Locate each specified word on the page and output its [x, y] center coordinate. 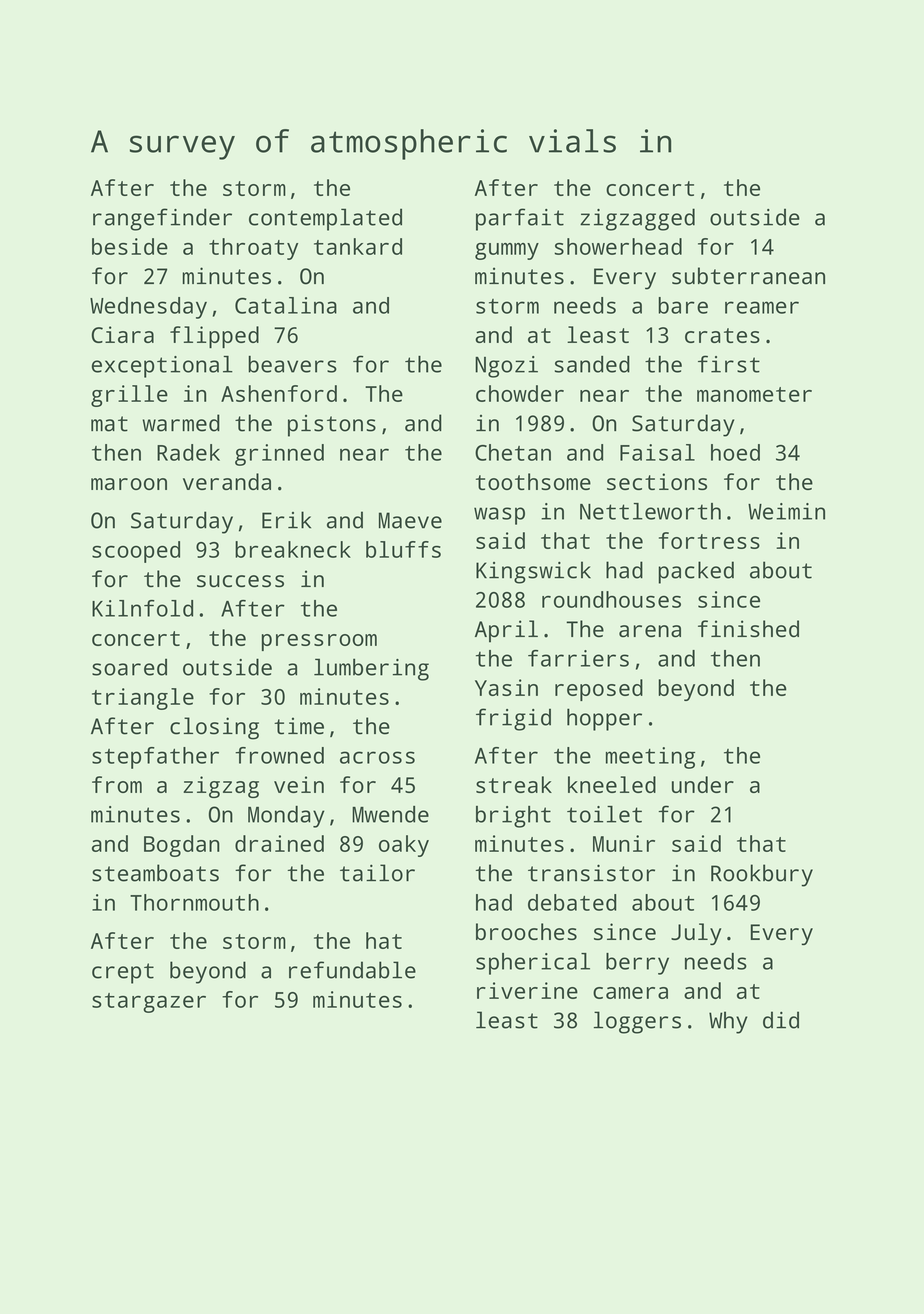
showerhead [618, 246]
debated [572, 902]
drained [279, 843]
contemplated [325, 219]
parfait [520, 219]
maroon [129, 484]
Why [728, 1022]
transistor [591, 873]
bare [683, 305]
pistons [332, 426]
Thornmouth [194, 902]
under [703, 784]
